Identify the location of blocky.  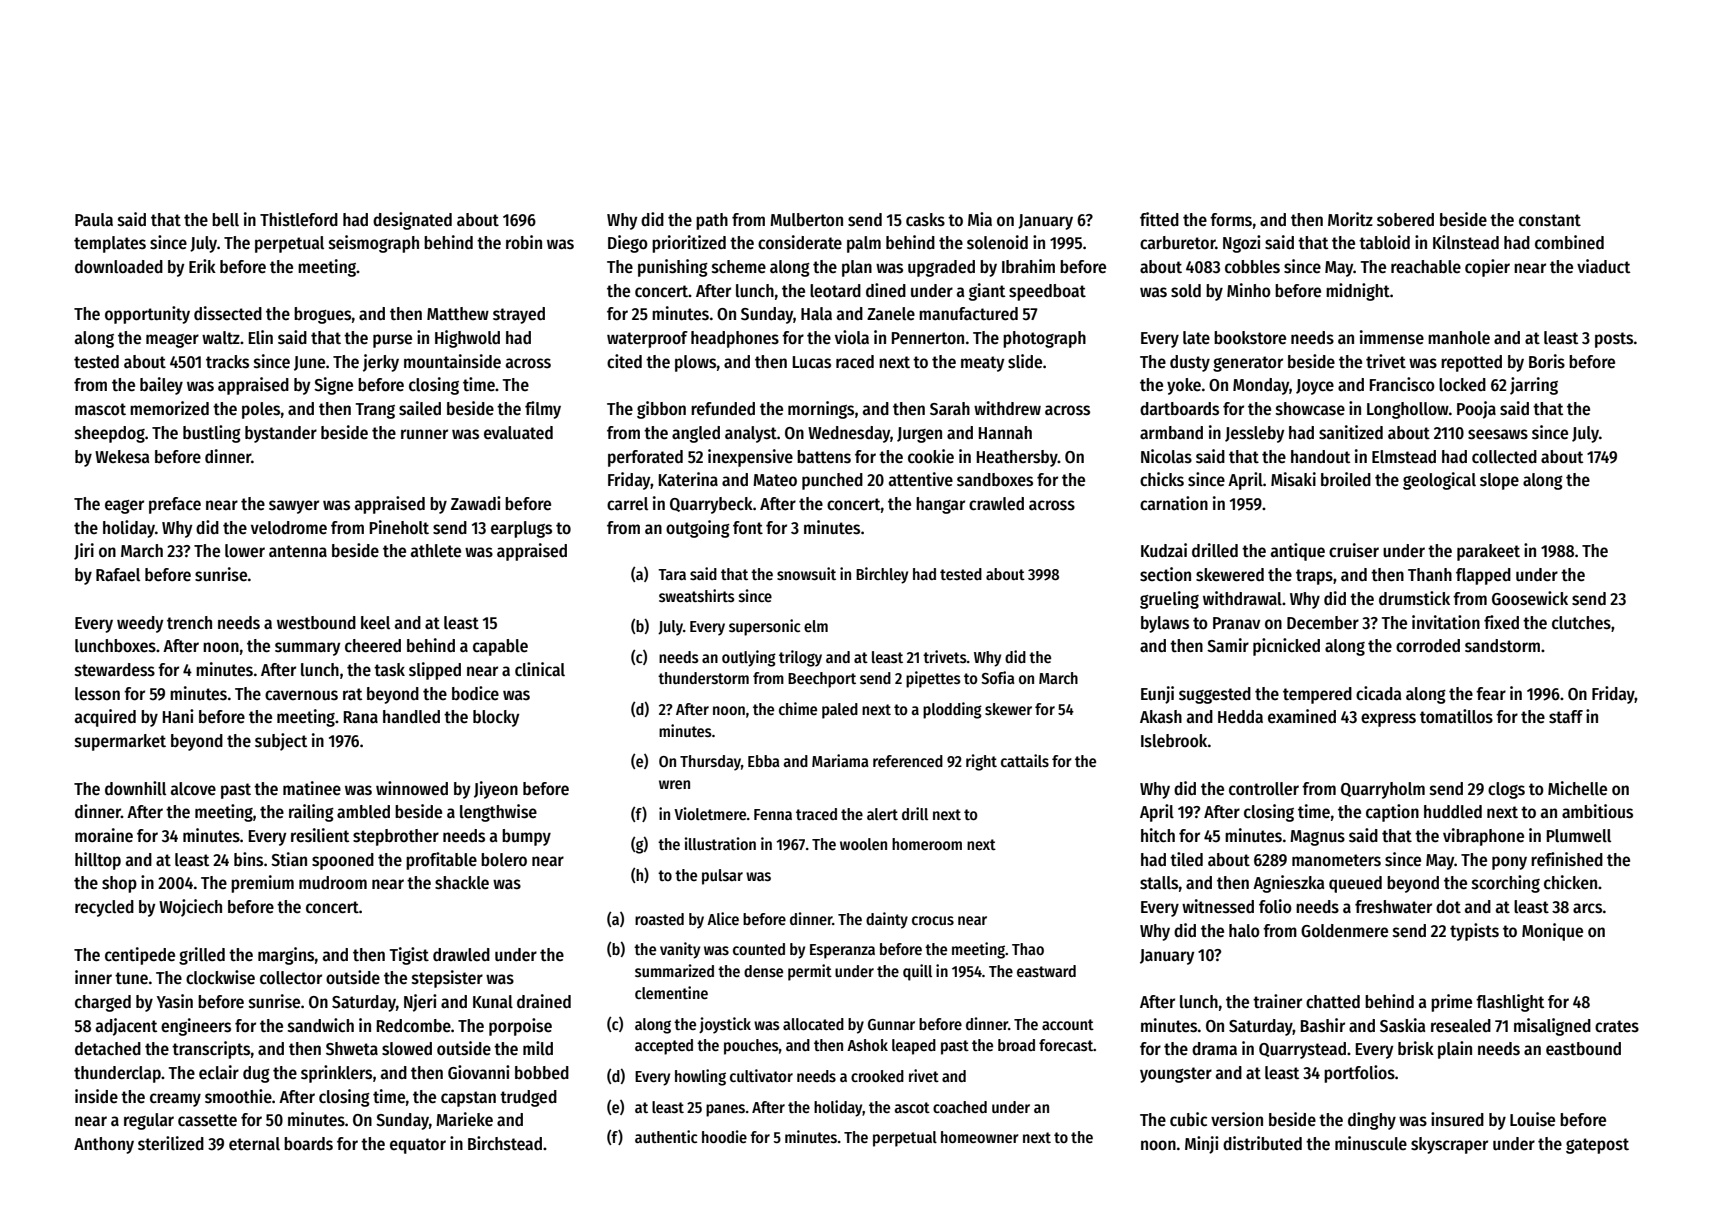
(496, 718).
